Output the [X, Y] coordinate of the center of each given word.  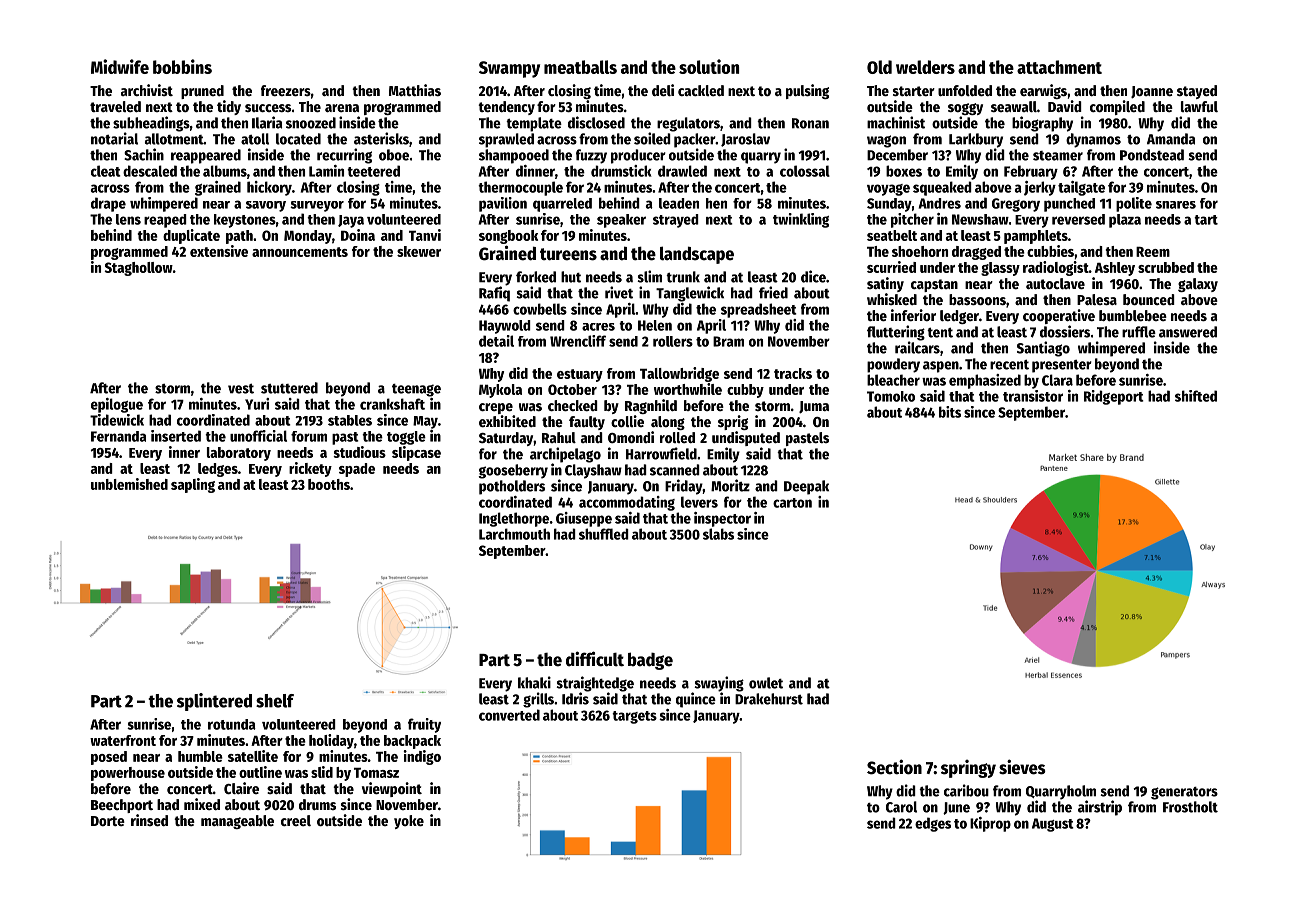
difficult [595, 659]
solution [709, 66]
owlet [766, 683]
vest [241, 388]
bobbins [182, 66]
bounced [1149, 299]
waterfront [123, 740]
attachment [1059, 67]
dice [813, 276]
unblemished [129, 484]
